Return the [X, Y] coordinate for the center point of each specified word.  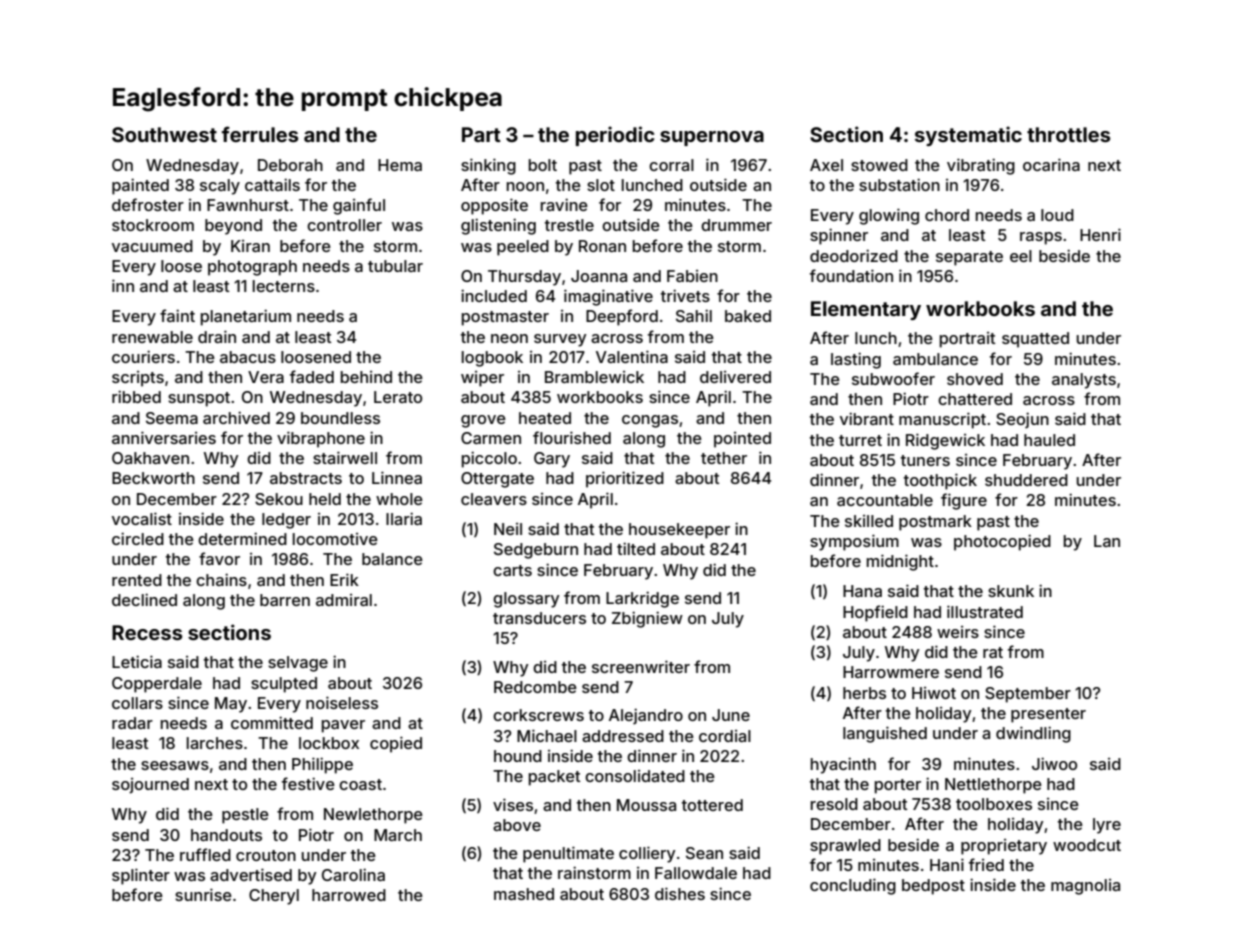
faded [312, 376]
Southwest [164, 134]
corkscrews [538, 715]
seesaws [175, 765]
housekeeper [679, 531]
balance [392, 559]
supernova [712, 138]
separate [969, 258]
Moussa [646, 805]
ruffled [205, 854]
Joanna [599, 276]
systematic [968, 136]
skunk [1011, 591]
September [1028, 695]
